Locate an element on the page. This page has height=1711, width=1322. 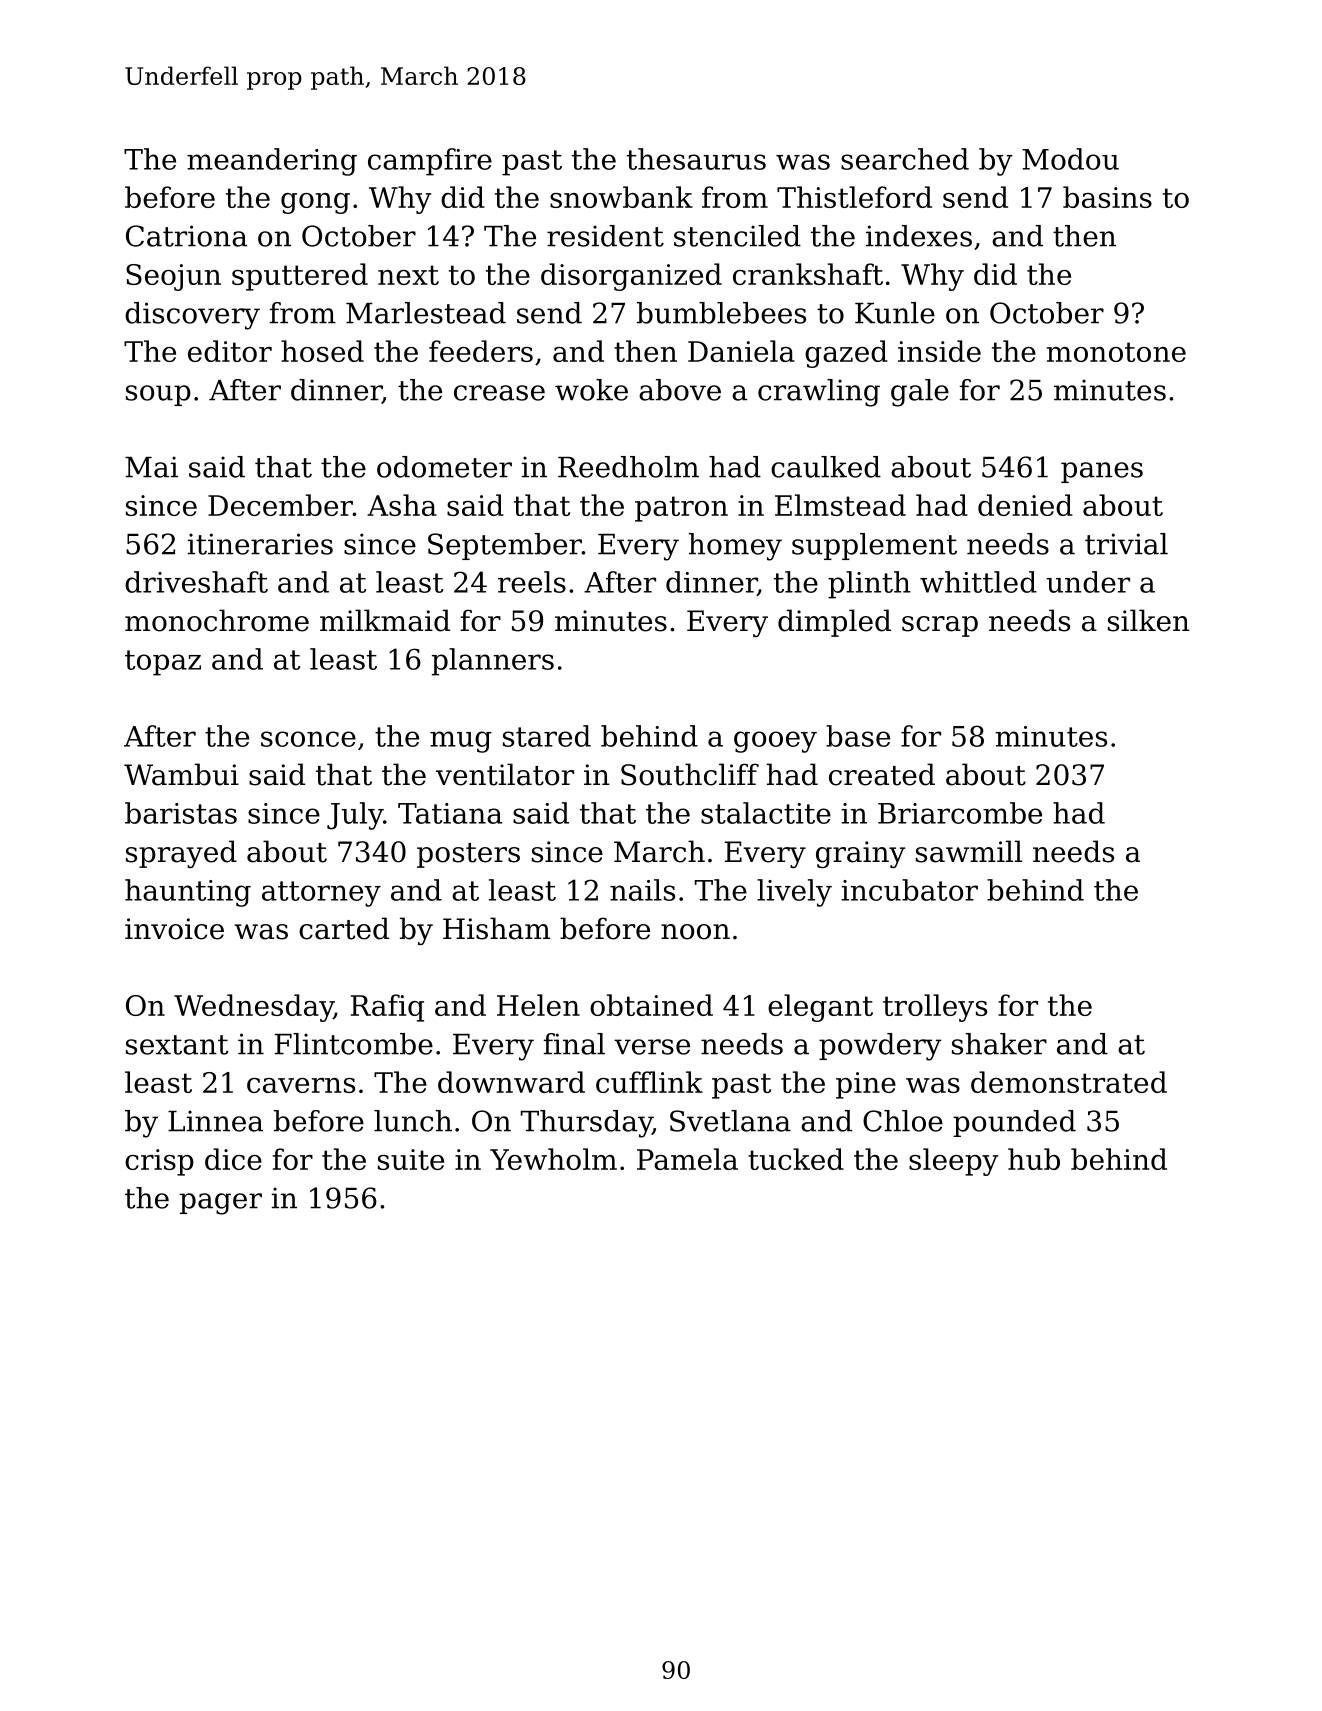
planners is located at coordinates (493, 662).
